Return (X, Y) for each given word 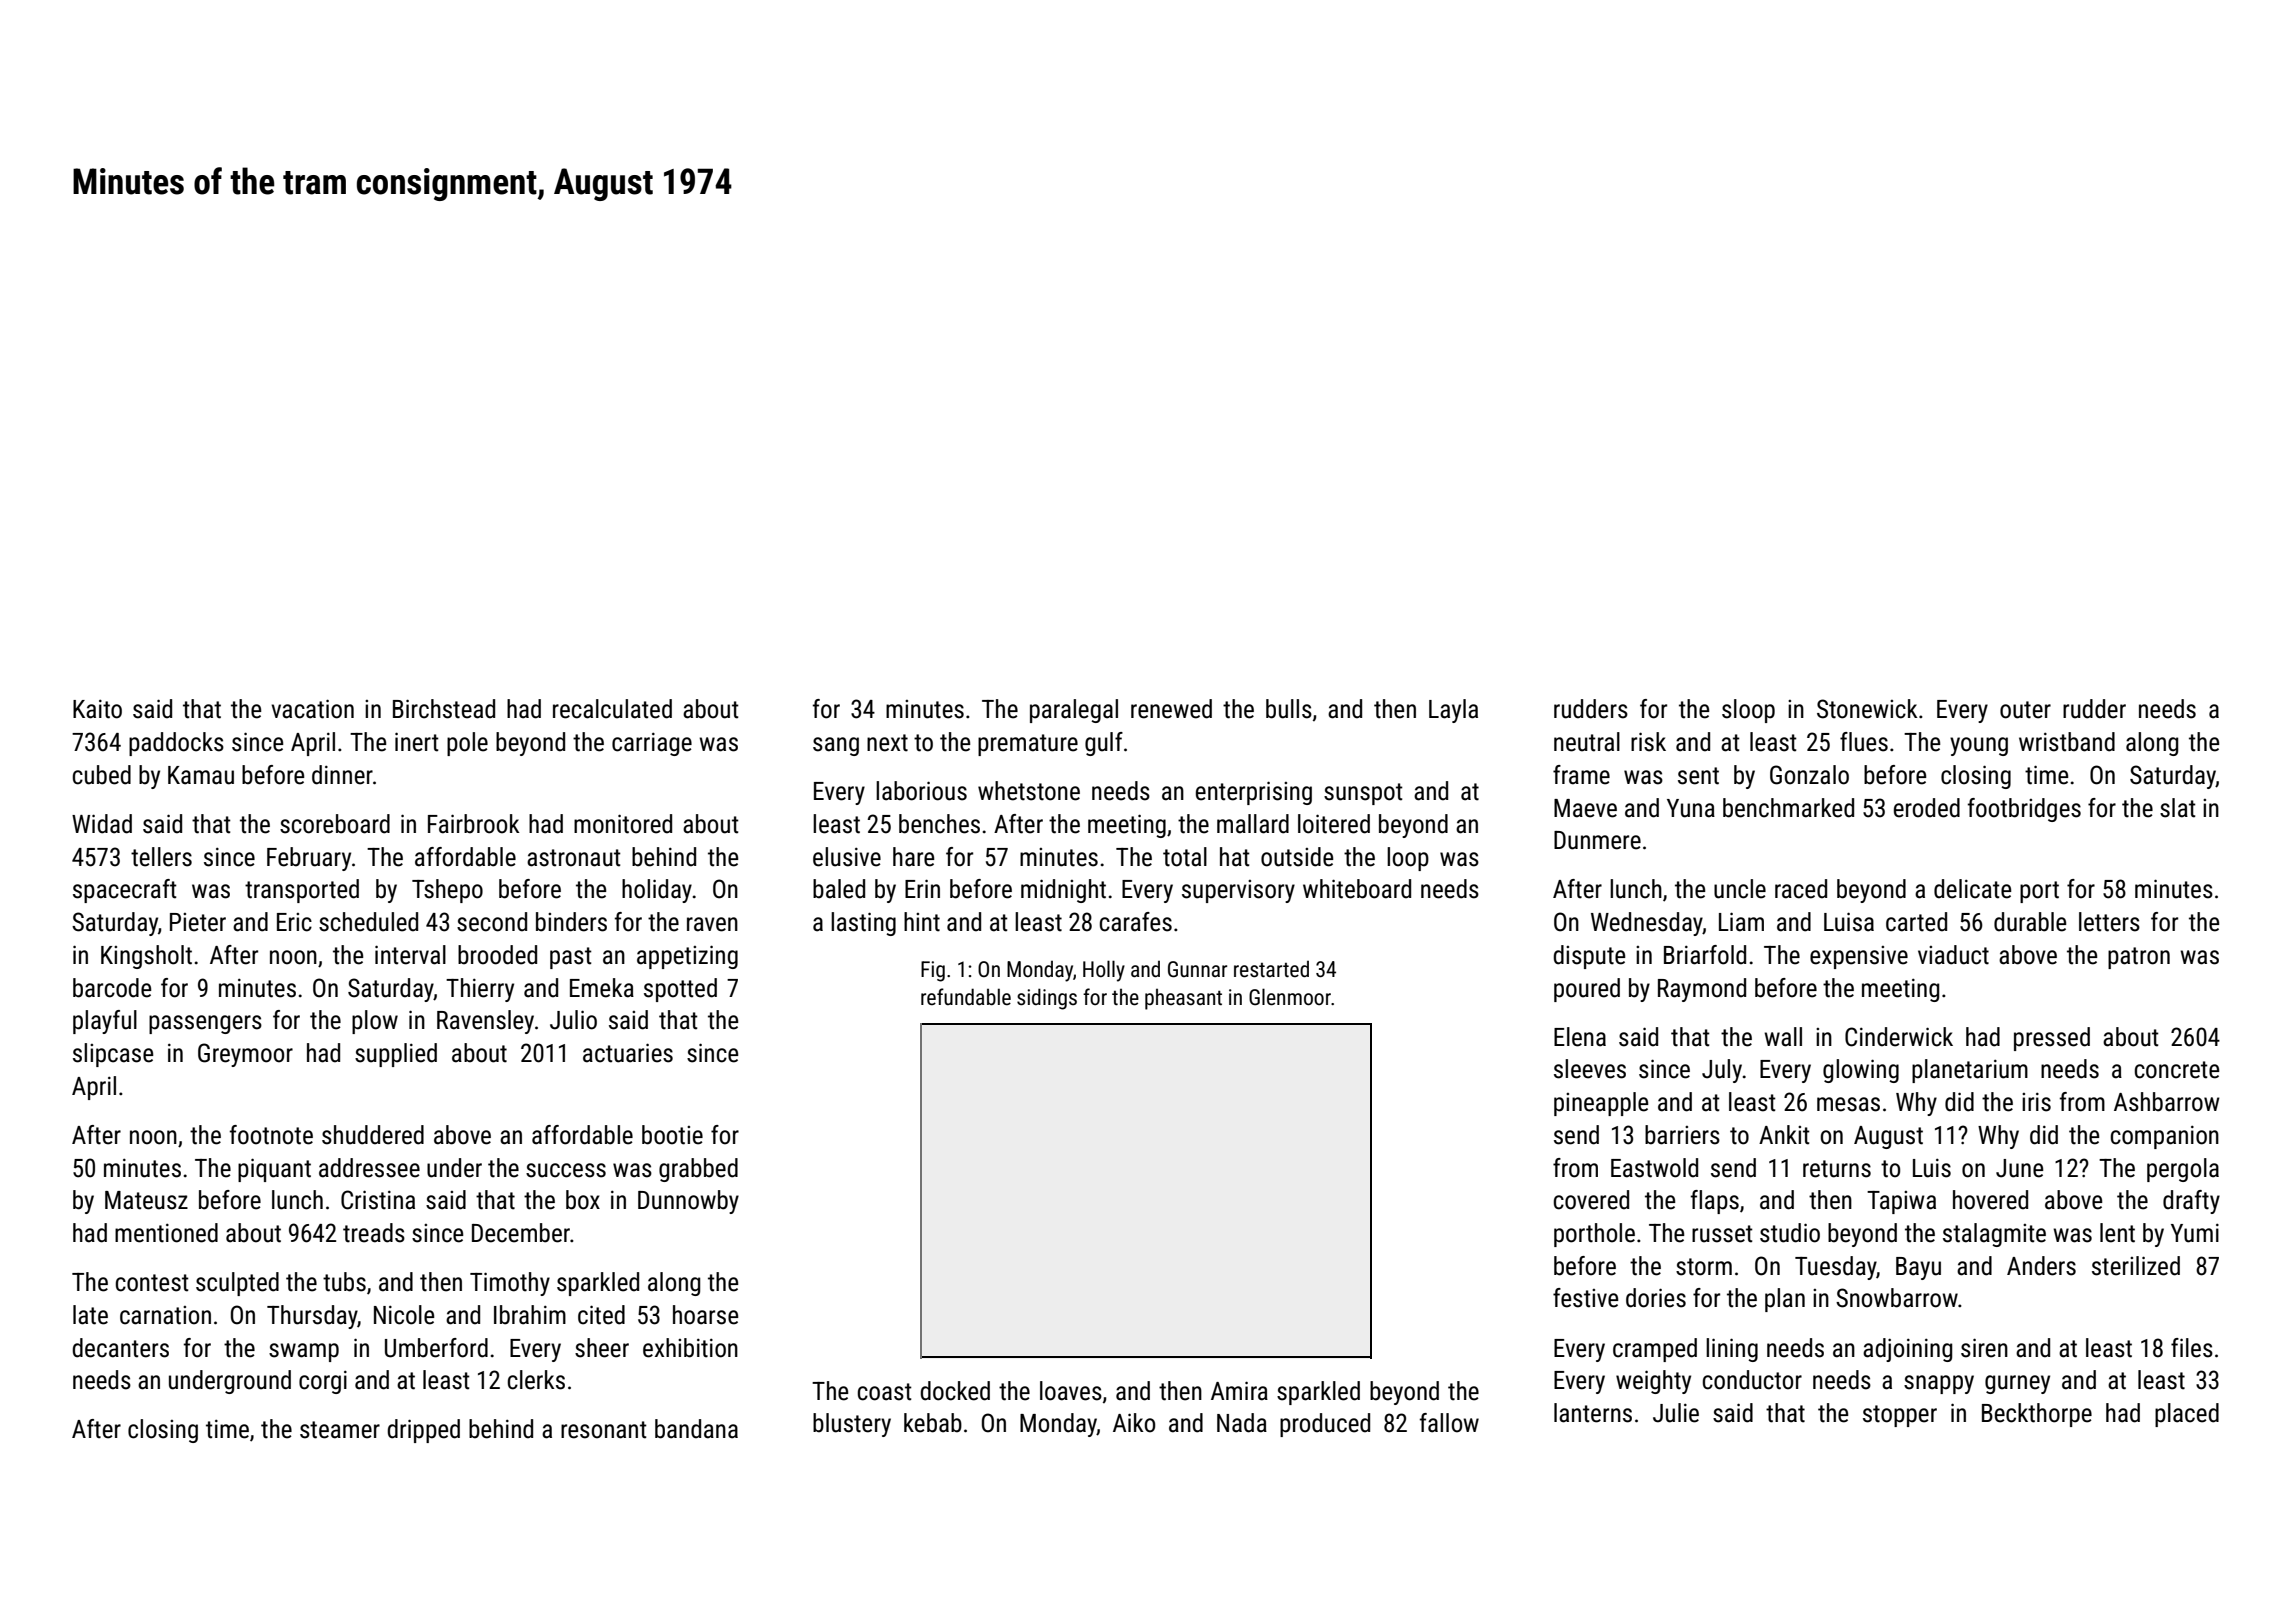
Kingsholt (146, 957)
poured (1587, 990)
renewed (1171, 709)
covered (1591, 1200)
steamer (340, 1430)
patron (2139, 958)
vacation (312, 709)
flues (1864, 742)
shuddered (373, 1135)
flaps (1715, 1202)
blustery (852, 1425)
